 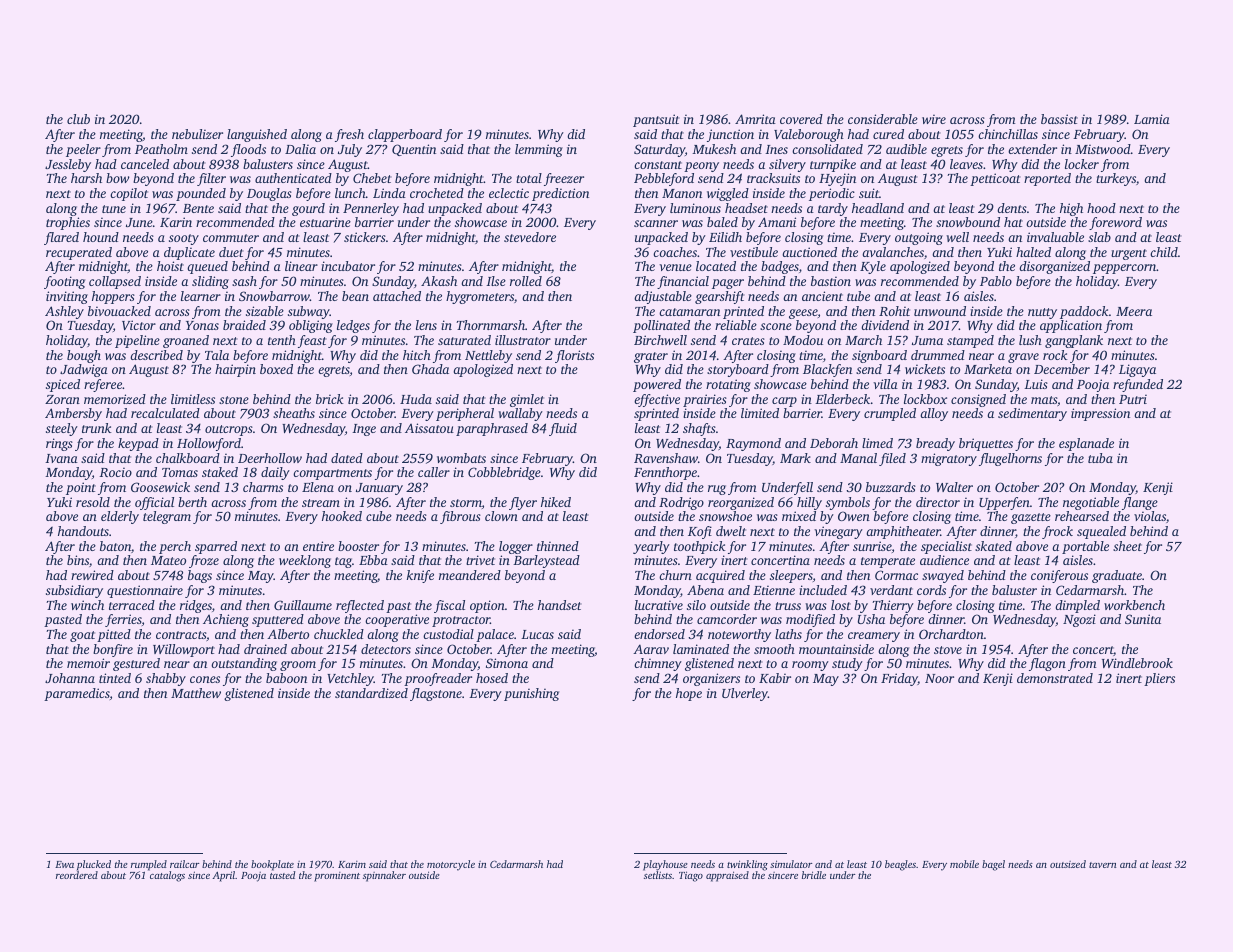 I want to click on reordered, so click(x=77, y=875).
